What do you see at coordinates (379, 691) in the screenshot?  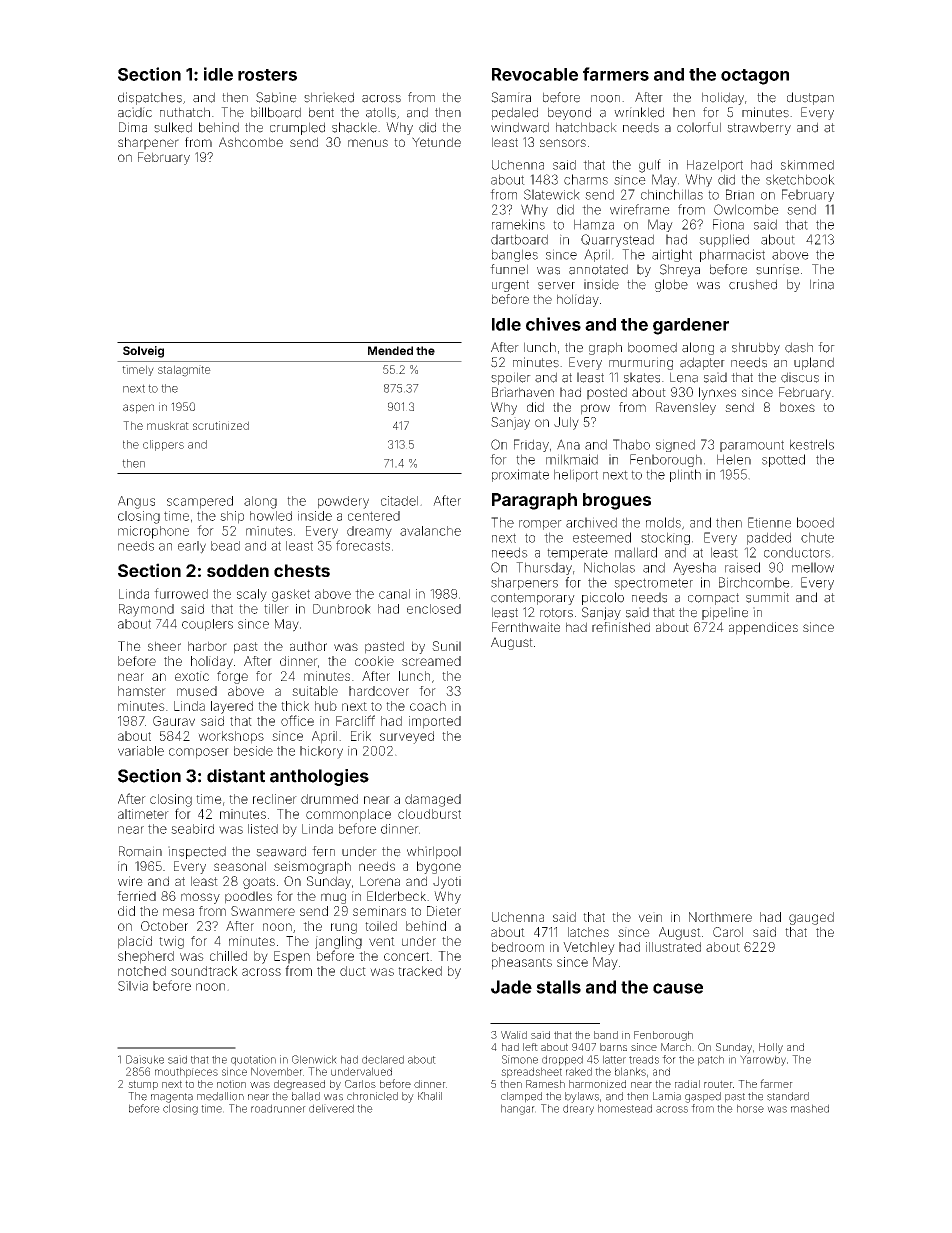 I see `hardcover` at bounding box center [379, 691].
